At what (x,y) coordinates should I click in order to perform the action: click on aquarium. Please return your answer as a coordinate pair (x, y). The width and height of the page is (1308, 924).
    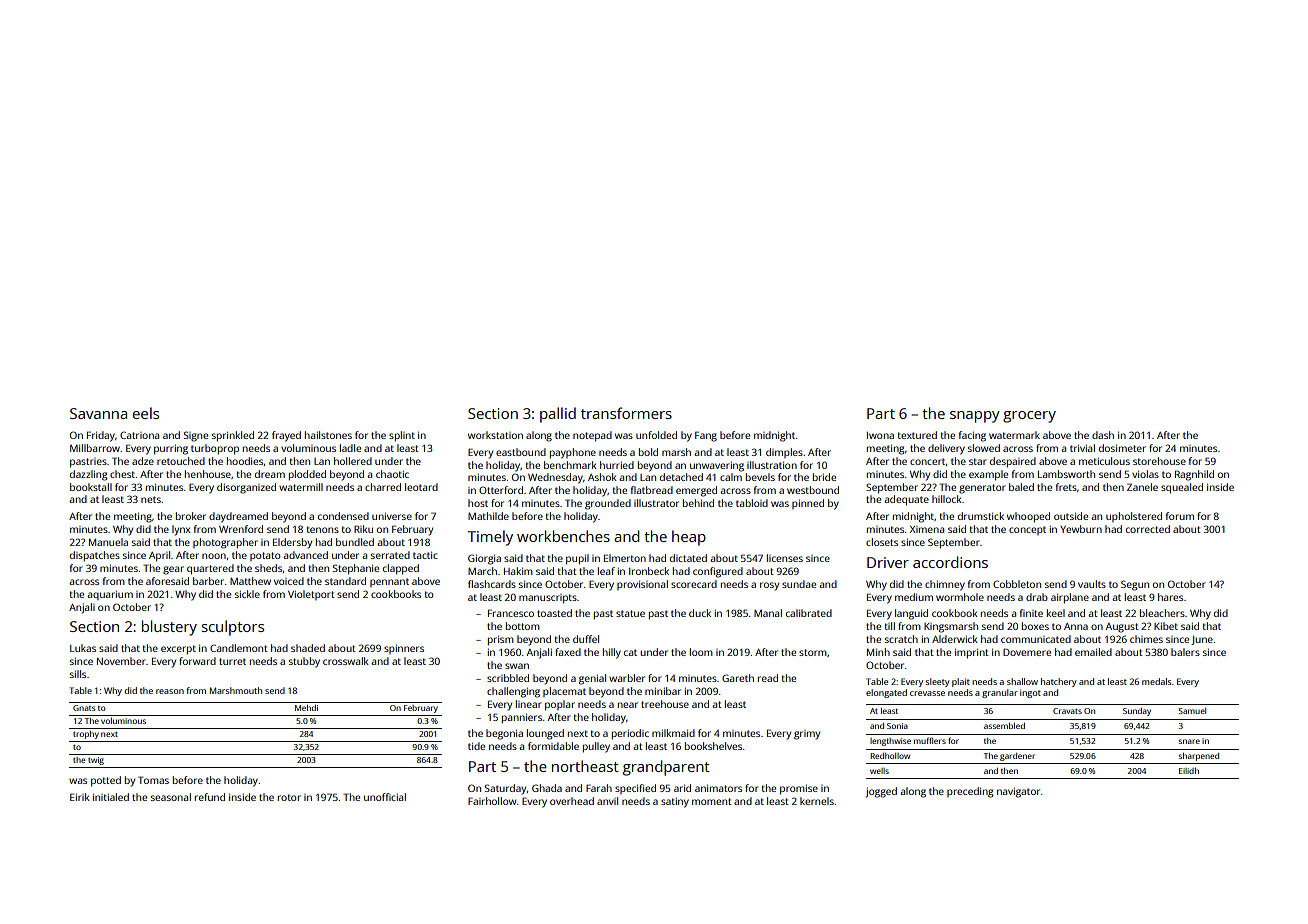
    Looking at the image, I should click on (110, 595).
